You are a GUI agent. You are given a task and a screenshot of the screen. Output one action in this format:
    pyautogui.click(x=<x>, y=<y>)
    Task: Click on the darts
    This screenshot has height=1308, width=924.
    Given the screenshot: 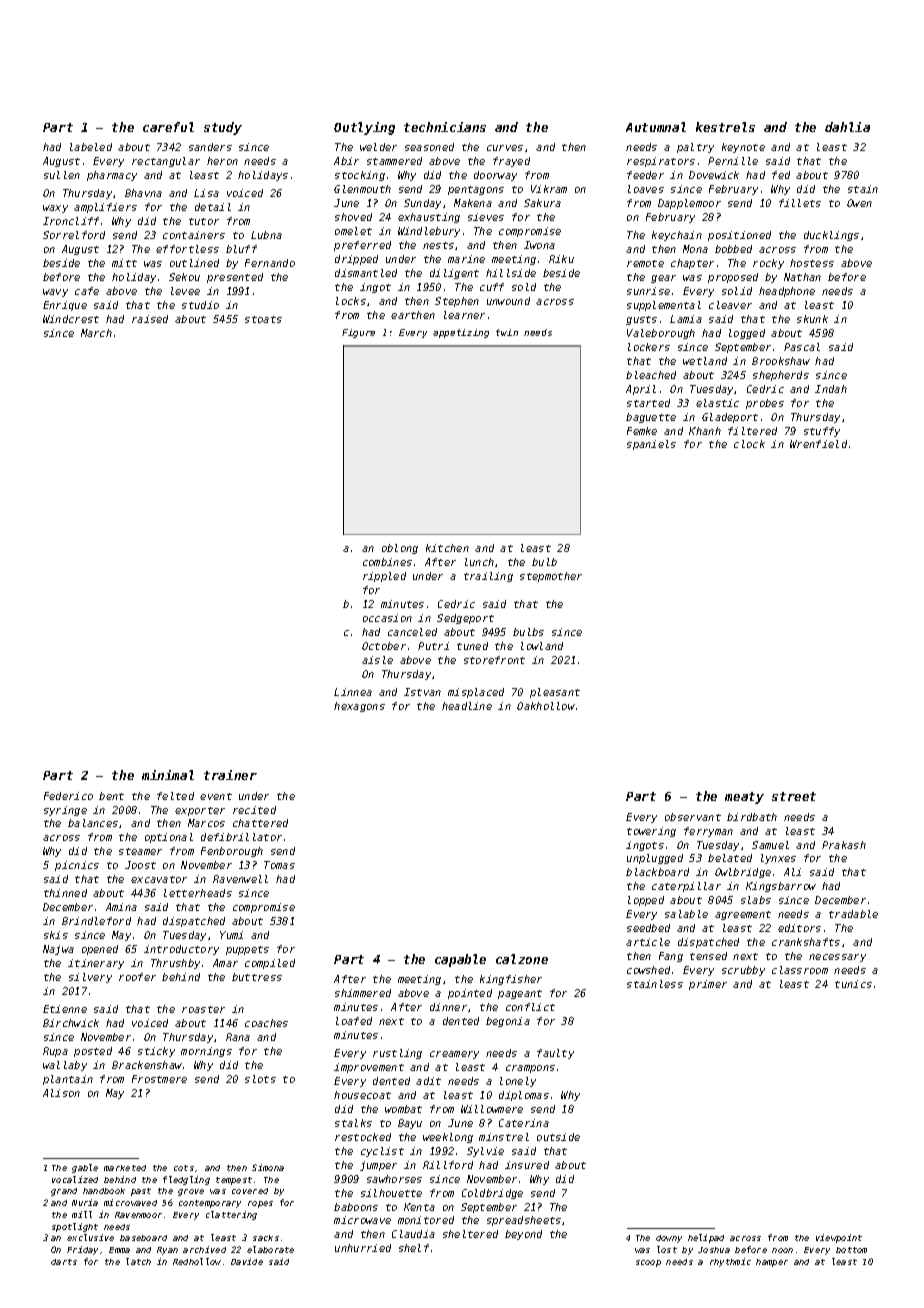 What is the action you would take?
    pyautogui.click(x=64, y=1262)
